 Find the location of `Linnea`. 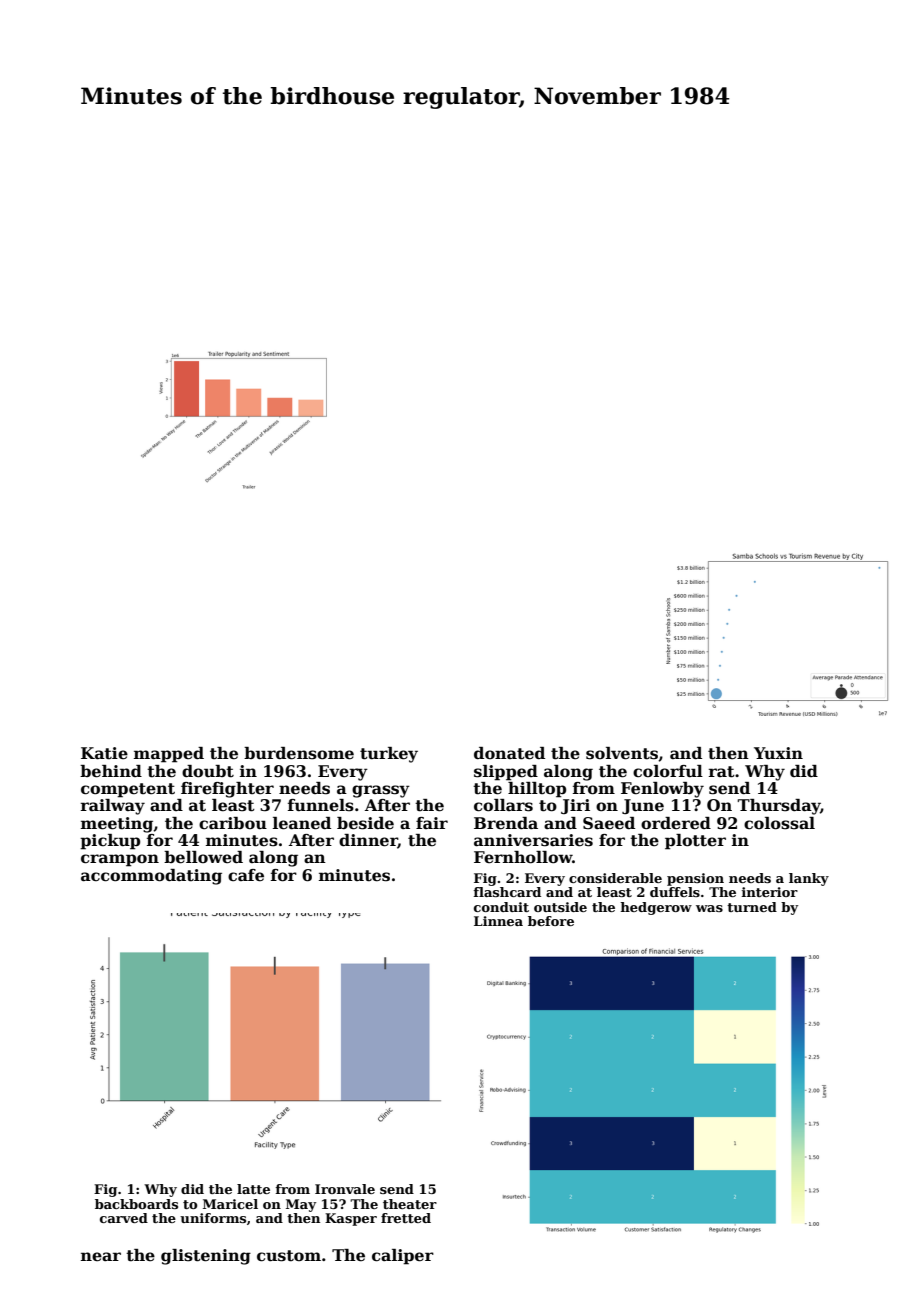

Linnea is located at coordinates (498, 921).
